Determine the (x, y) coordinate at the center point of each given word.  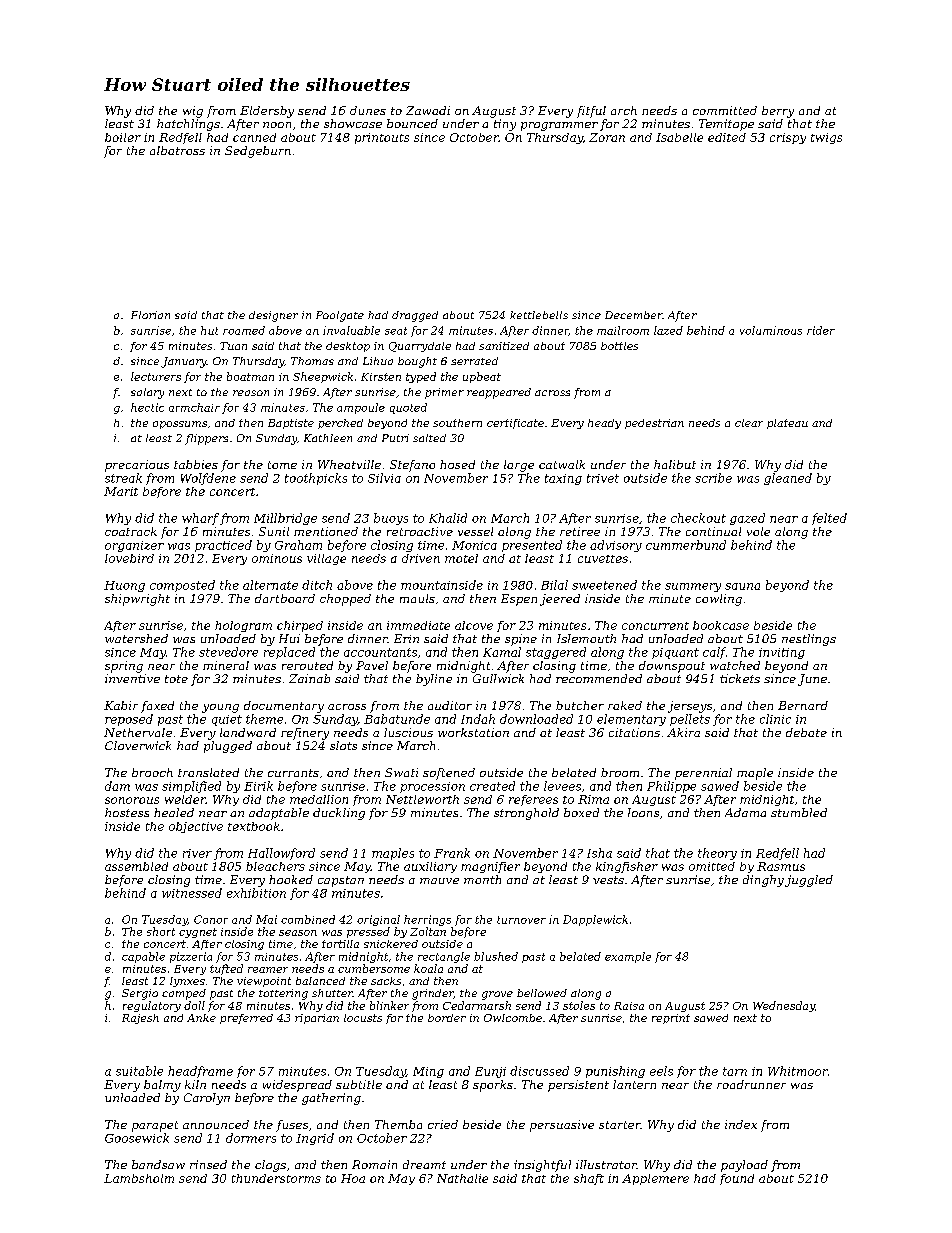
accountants (380, 652)
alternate (270, 585)
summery (693, 587)
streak (123, 478)
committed (725, 110)
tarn (735, 1071)
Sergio (140, 994)
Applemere (655, 1179)
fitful (591, 112)
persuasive (562, 1126)
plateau (787, 424)
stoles (579, 1005)
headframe (200, 1072)
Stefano (412, 466)
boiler (123, 137)
